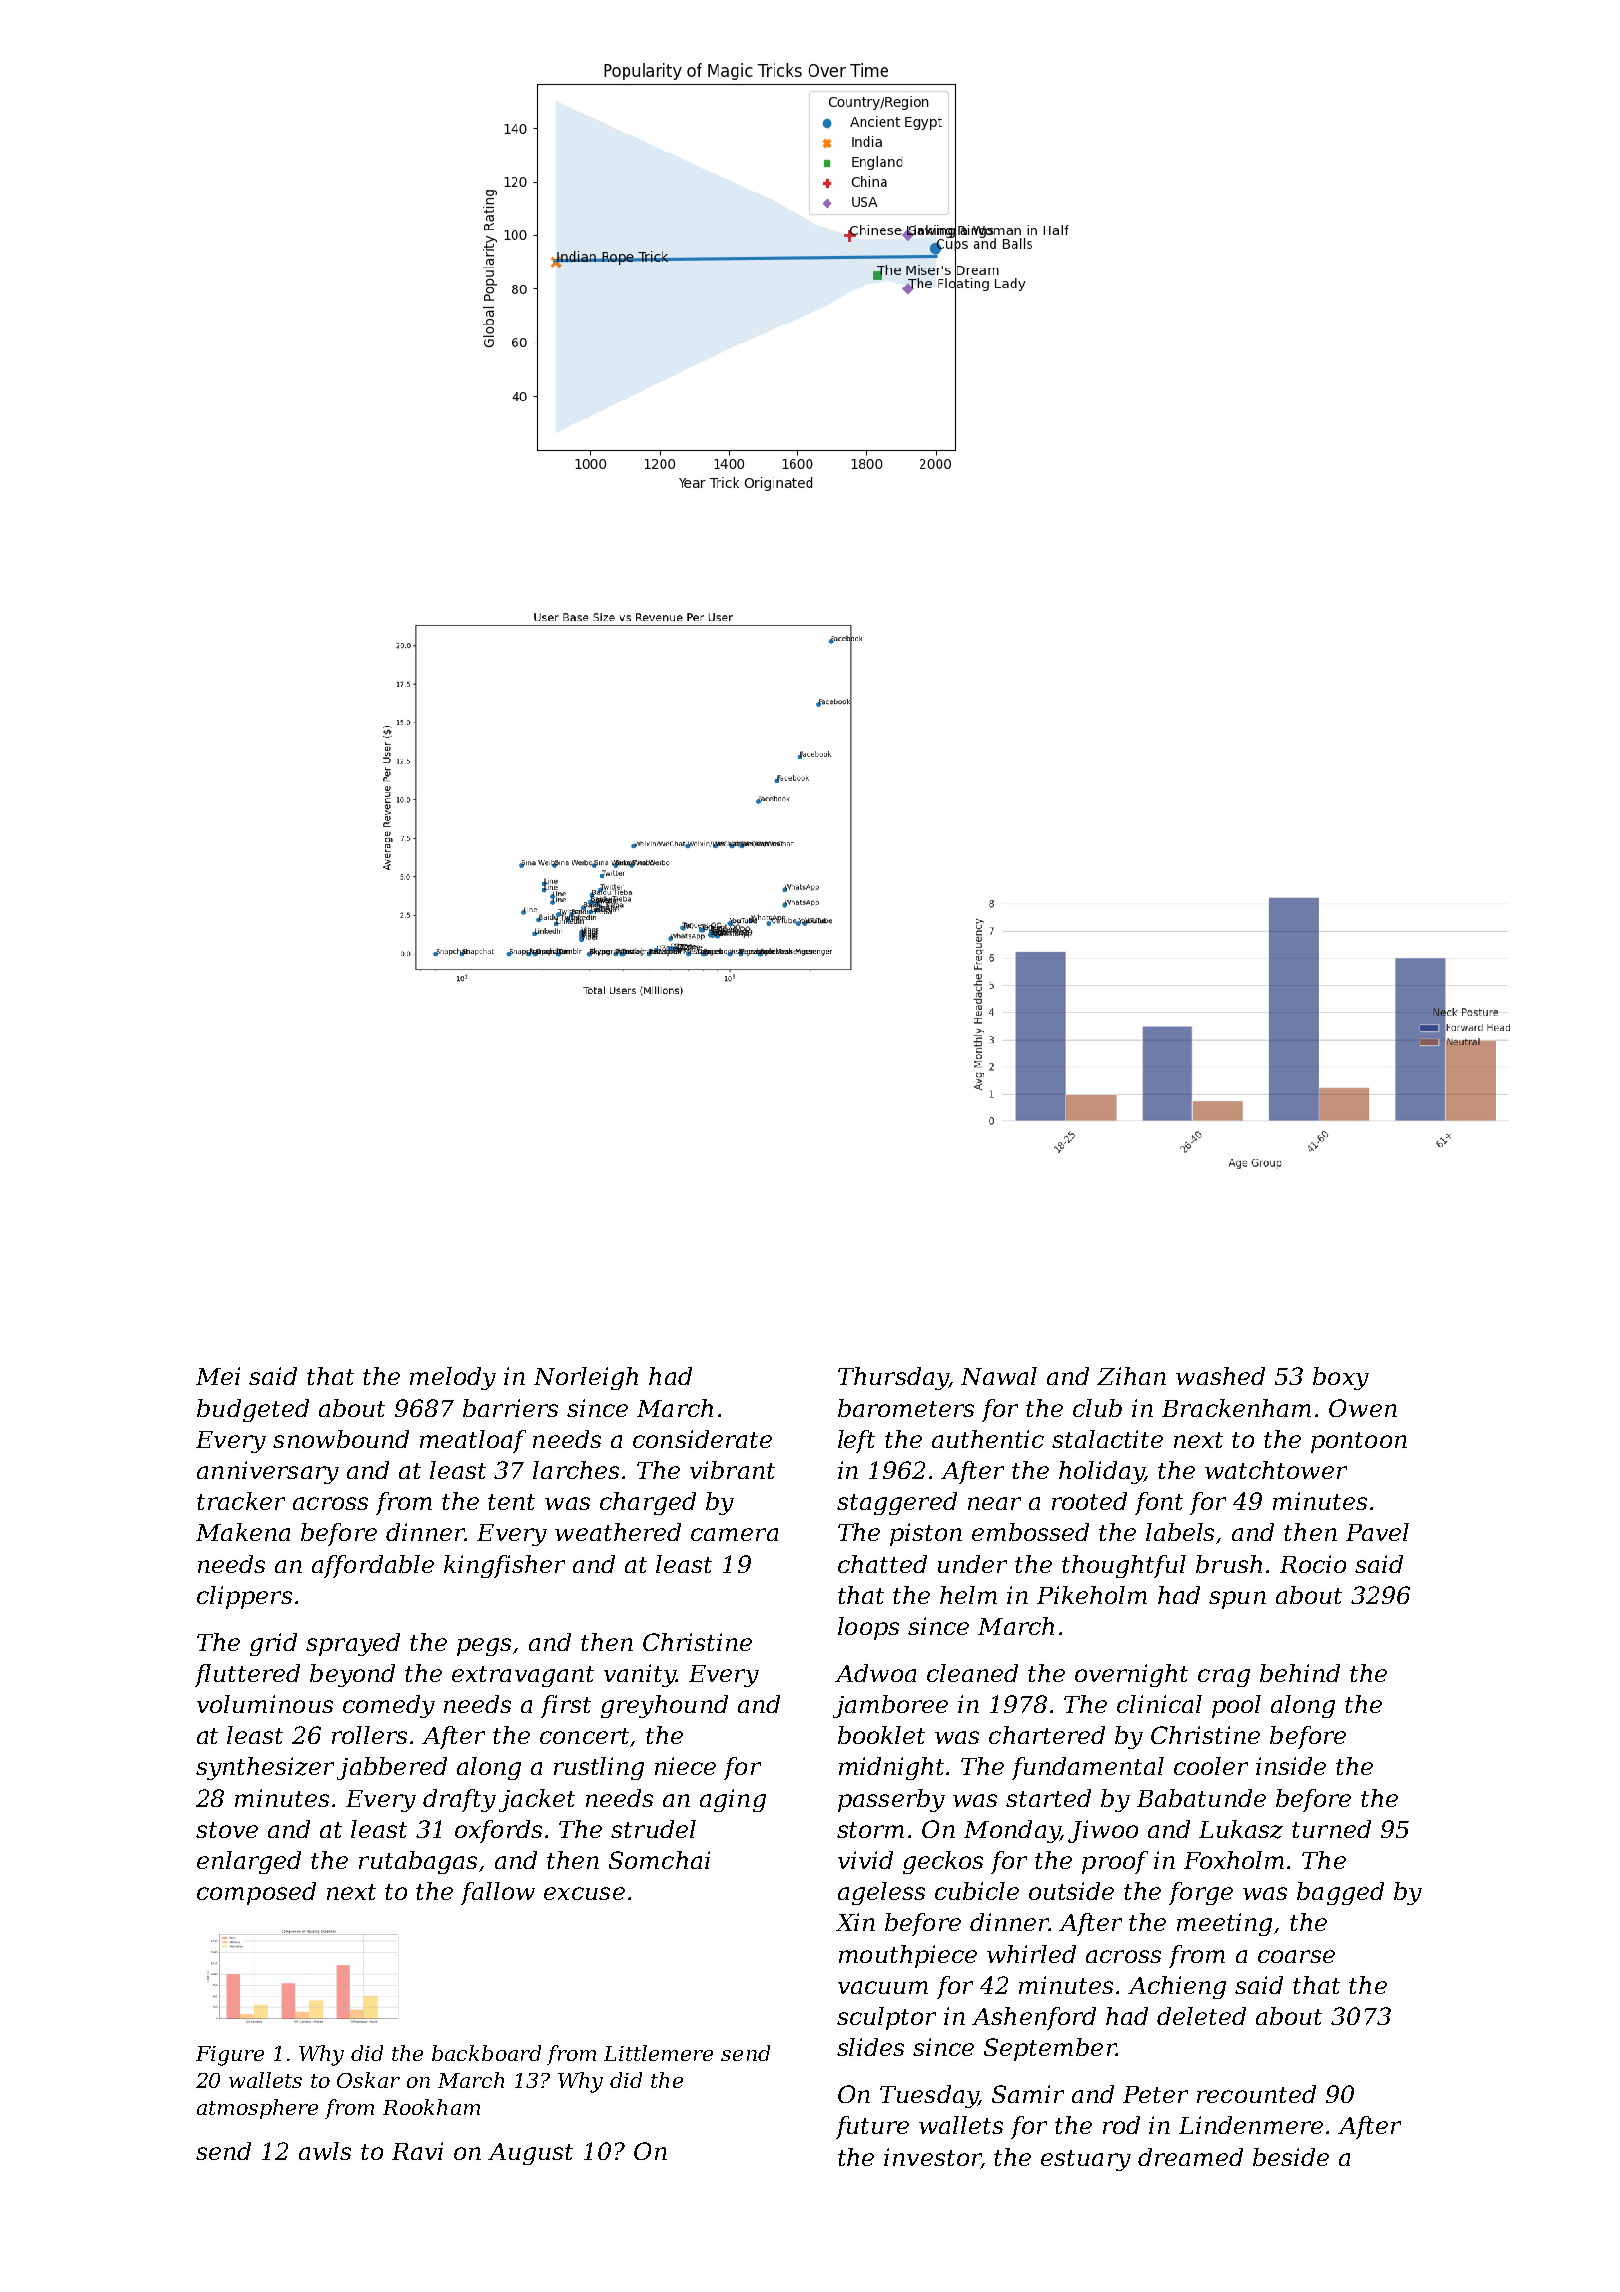 The width and height of the page is (1620, 2292). I want to click on considerate, so click(702, 1439).
